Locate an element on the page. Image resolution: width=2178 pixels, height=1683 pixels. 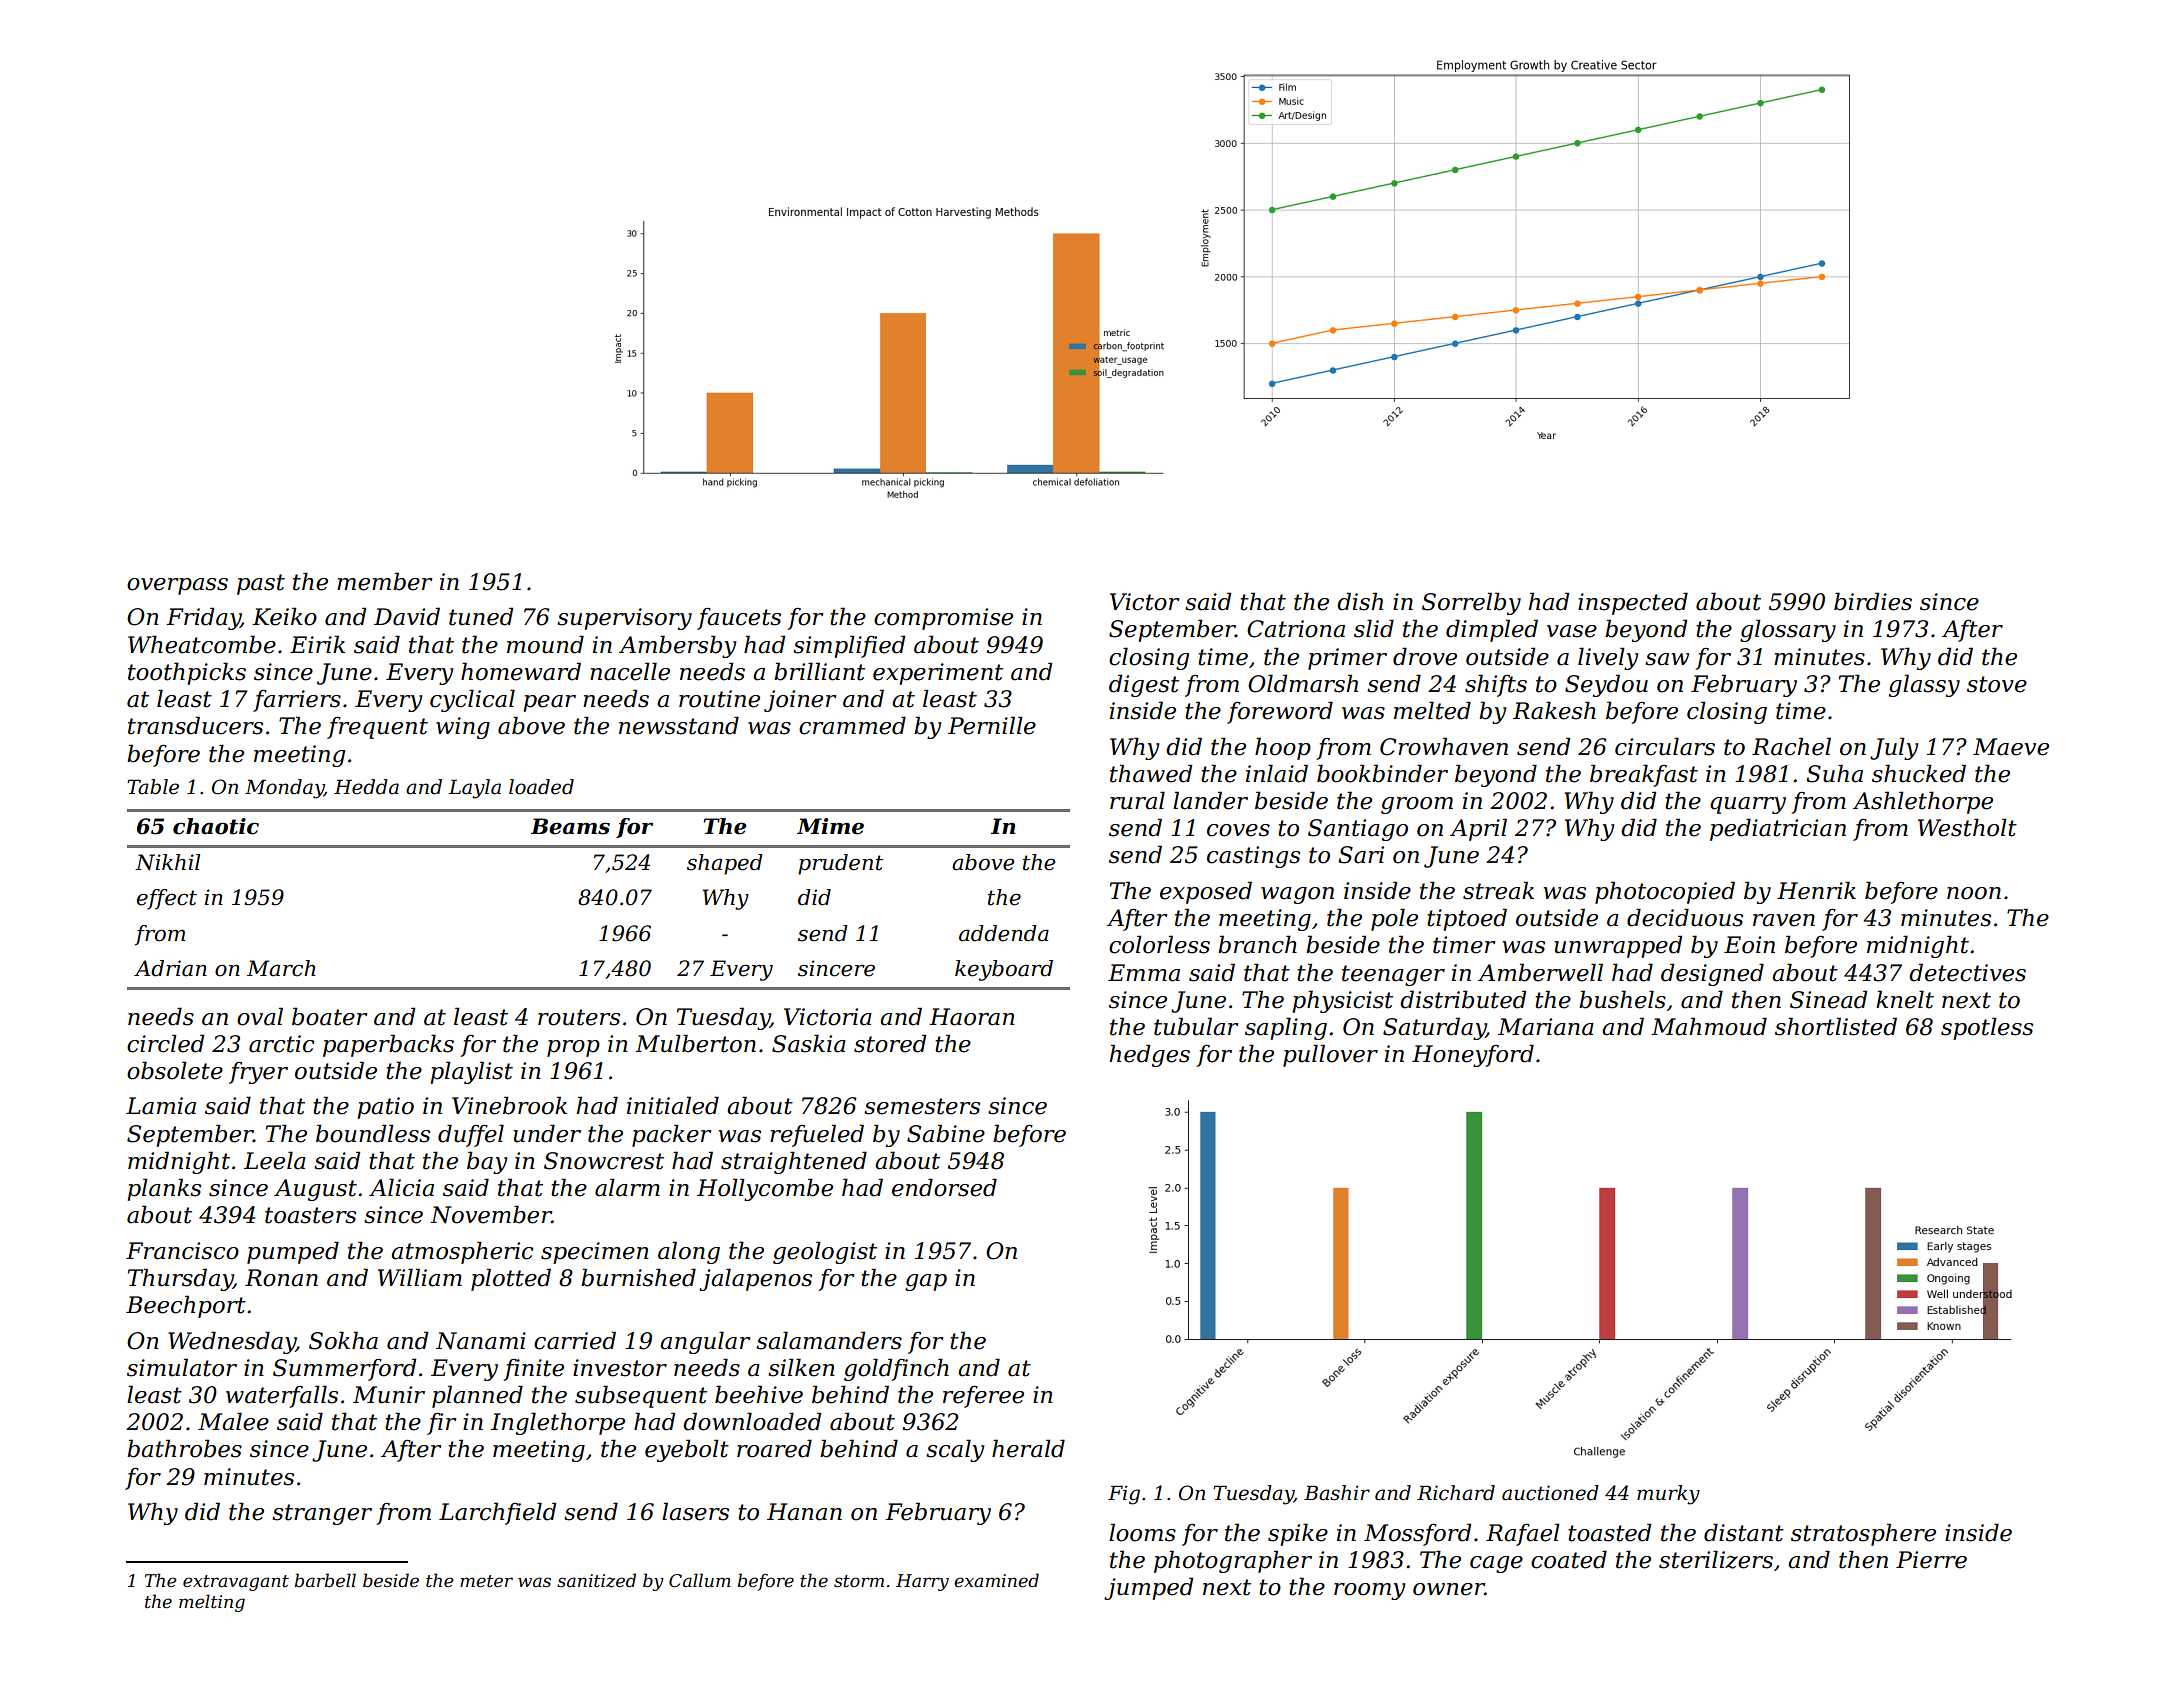
faucets is located at coordinates (739, 619).
